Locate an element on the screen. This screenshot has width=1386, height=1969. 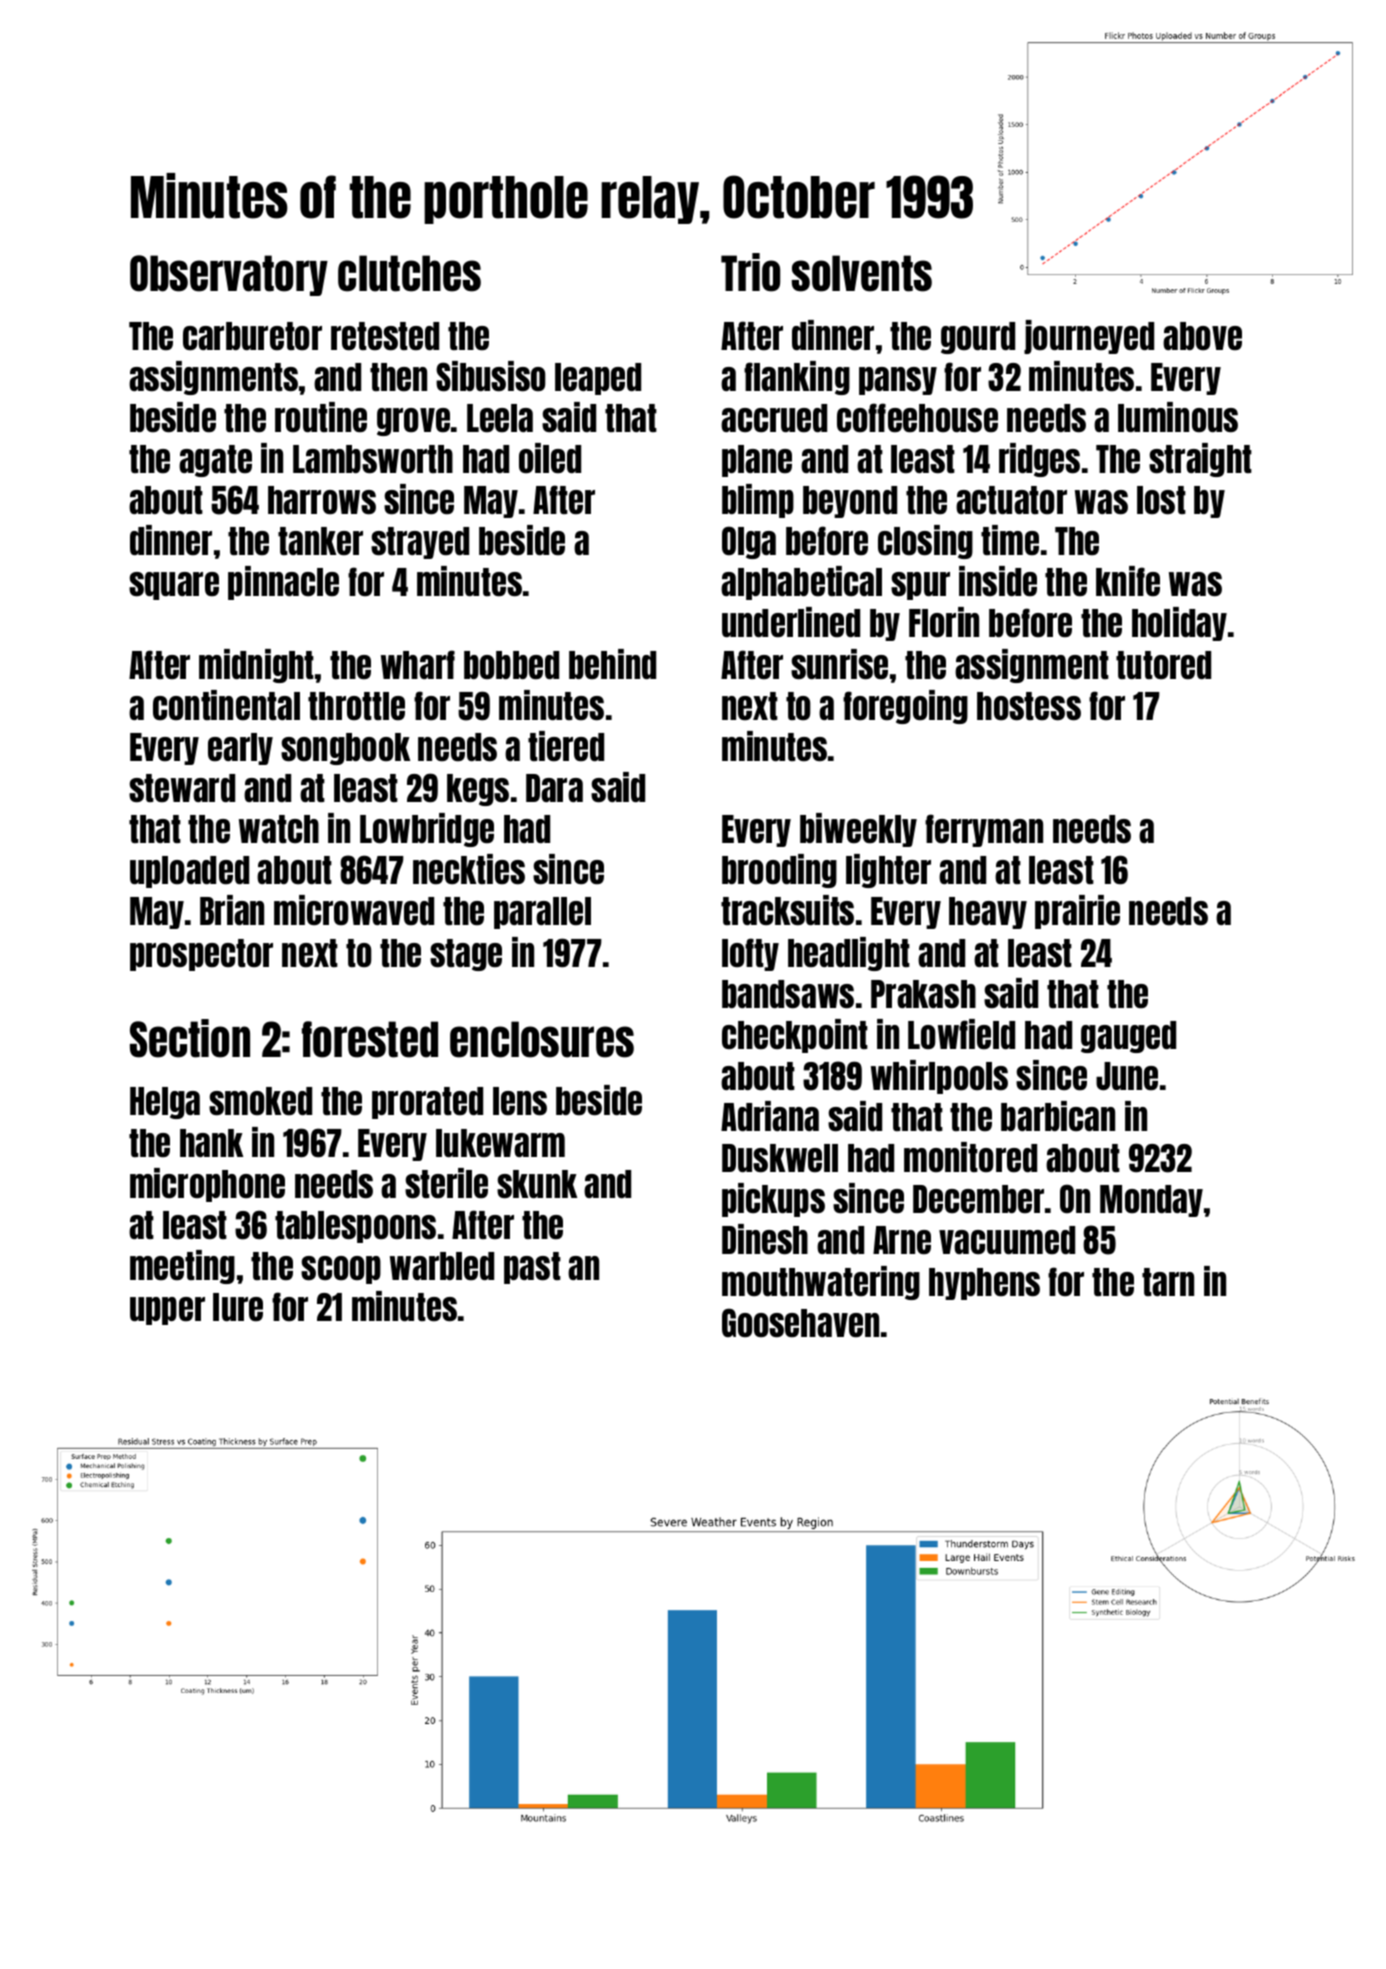
parallel is located at coordinates (542, 913).
